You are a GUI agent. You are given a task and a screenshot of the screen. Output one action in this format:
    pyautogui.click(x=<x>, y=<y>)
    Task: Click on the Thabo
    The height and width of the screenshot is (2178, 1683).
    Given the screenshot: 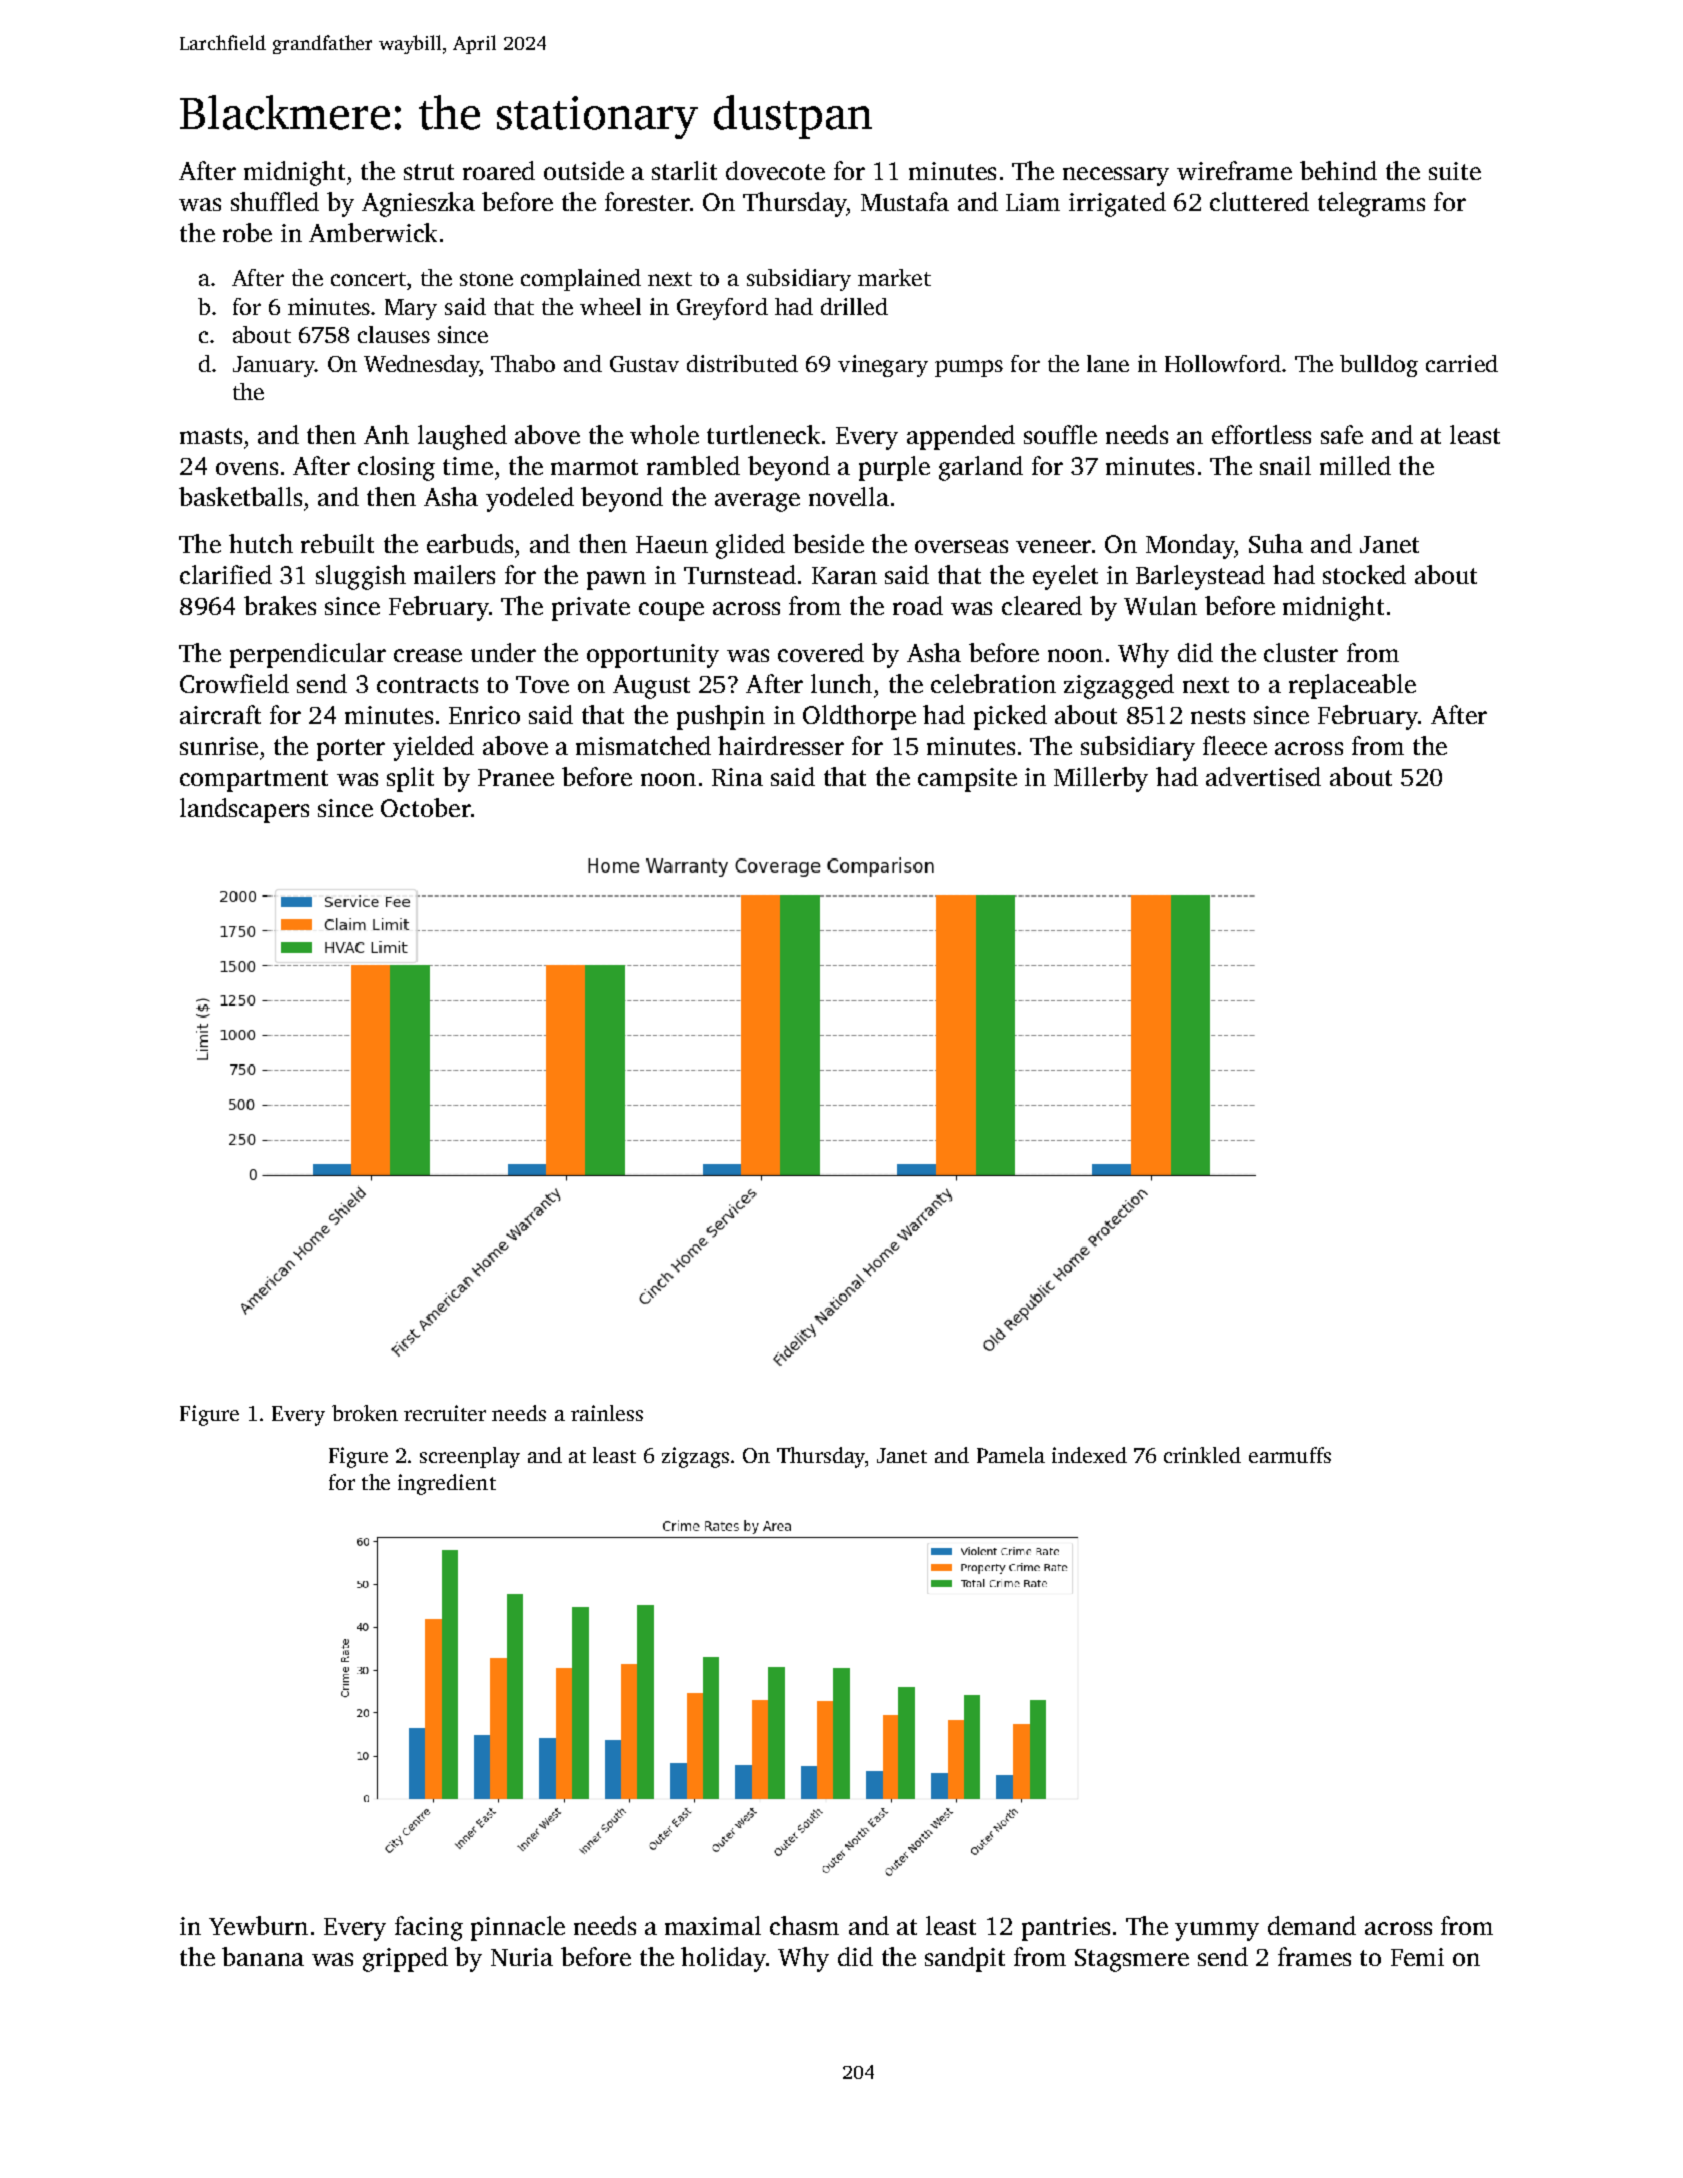 What is the action you would take?
    pyautogui.click(x=523, y=363)
